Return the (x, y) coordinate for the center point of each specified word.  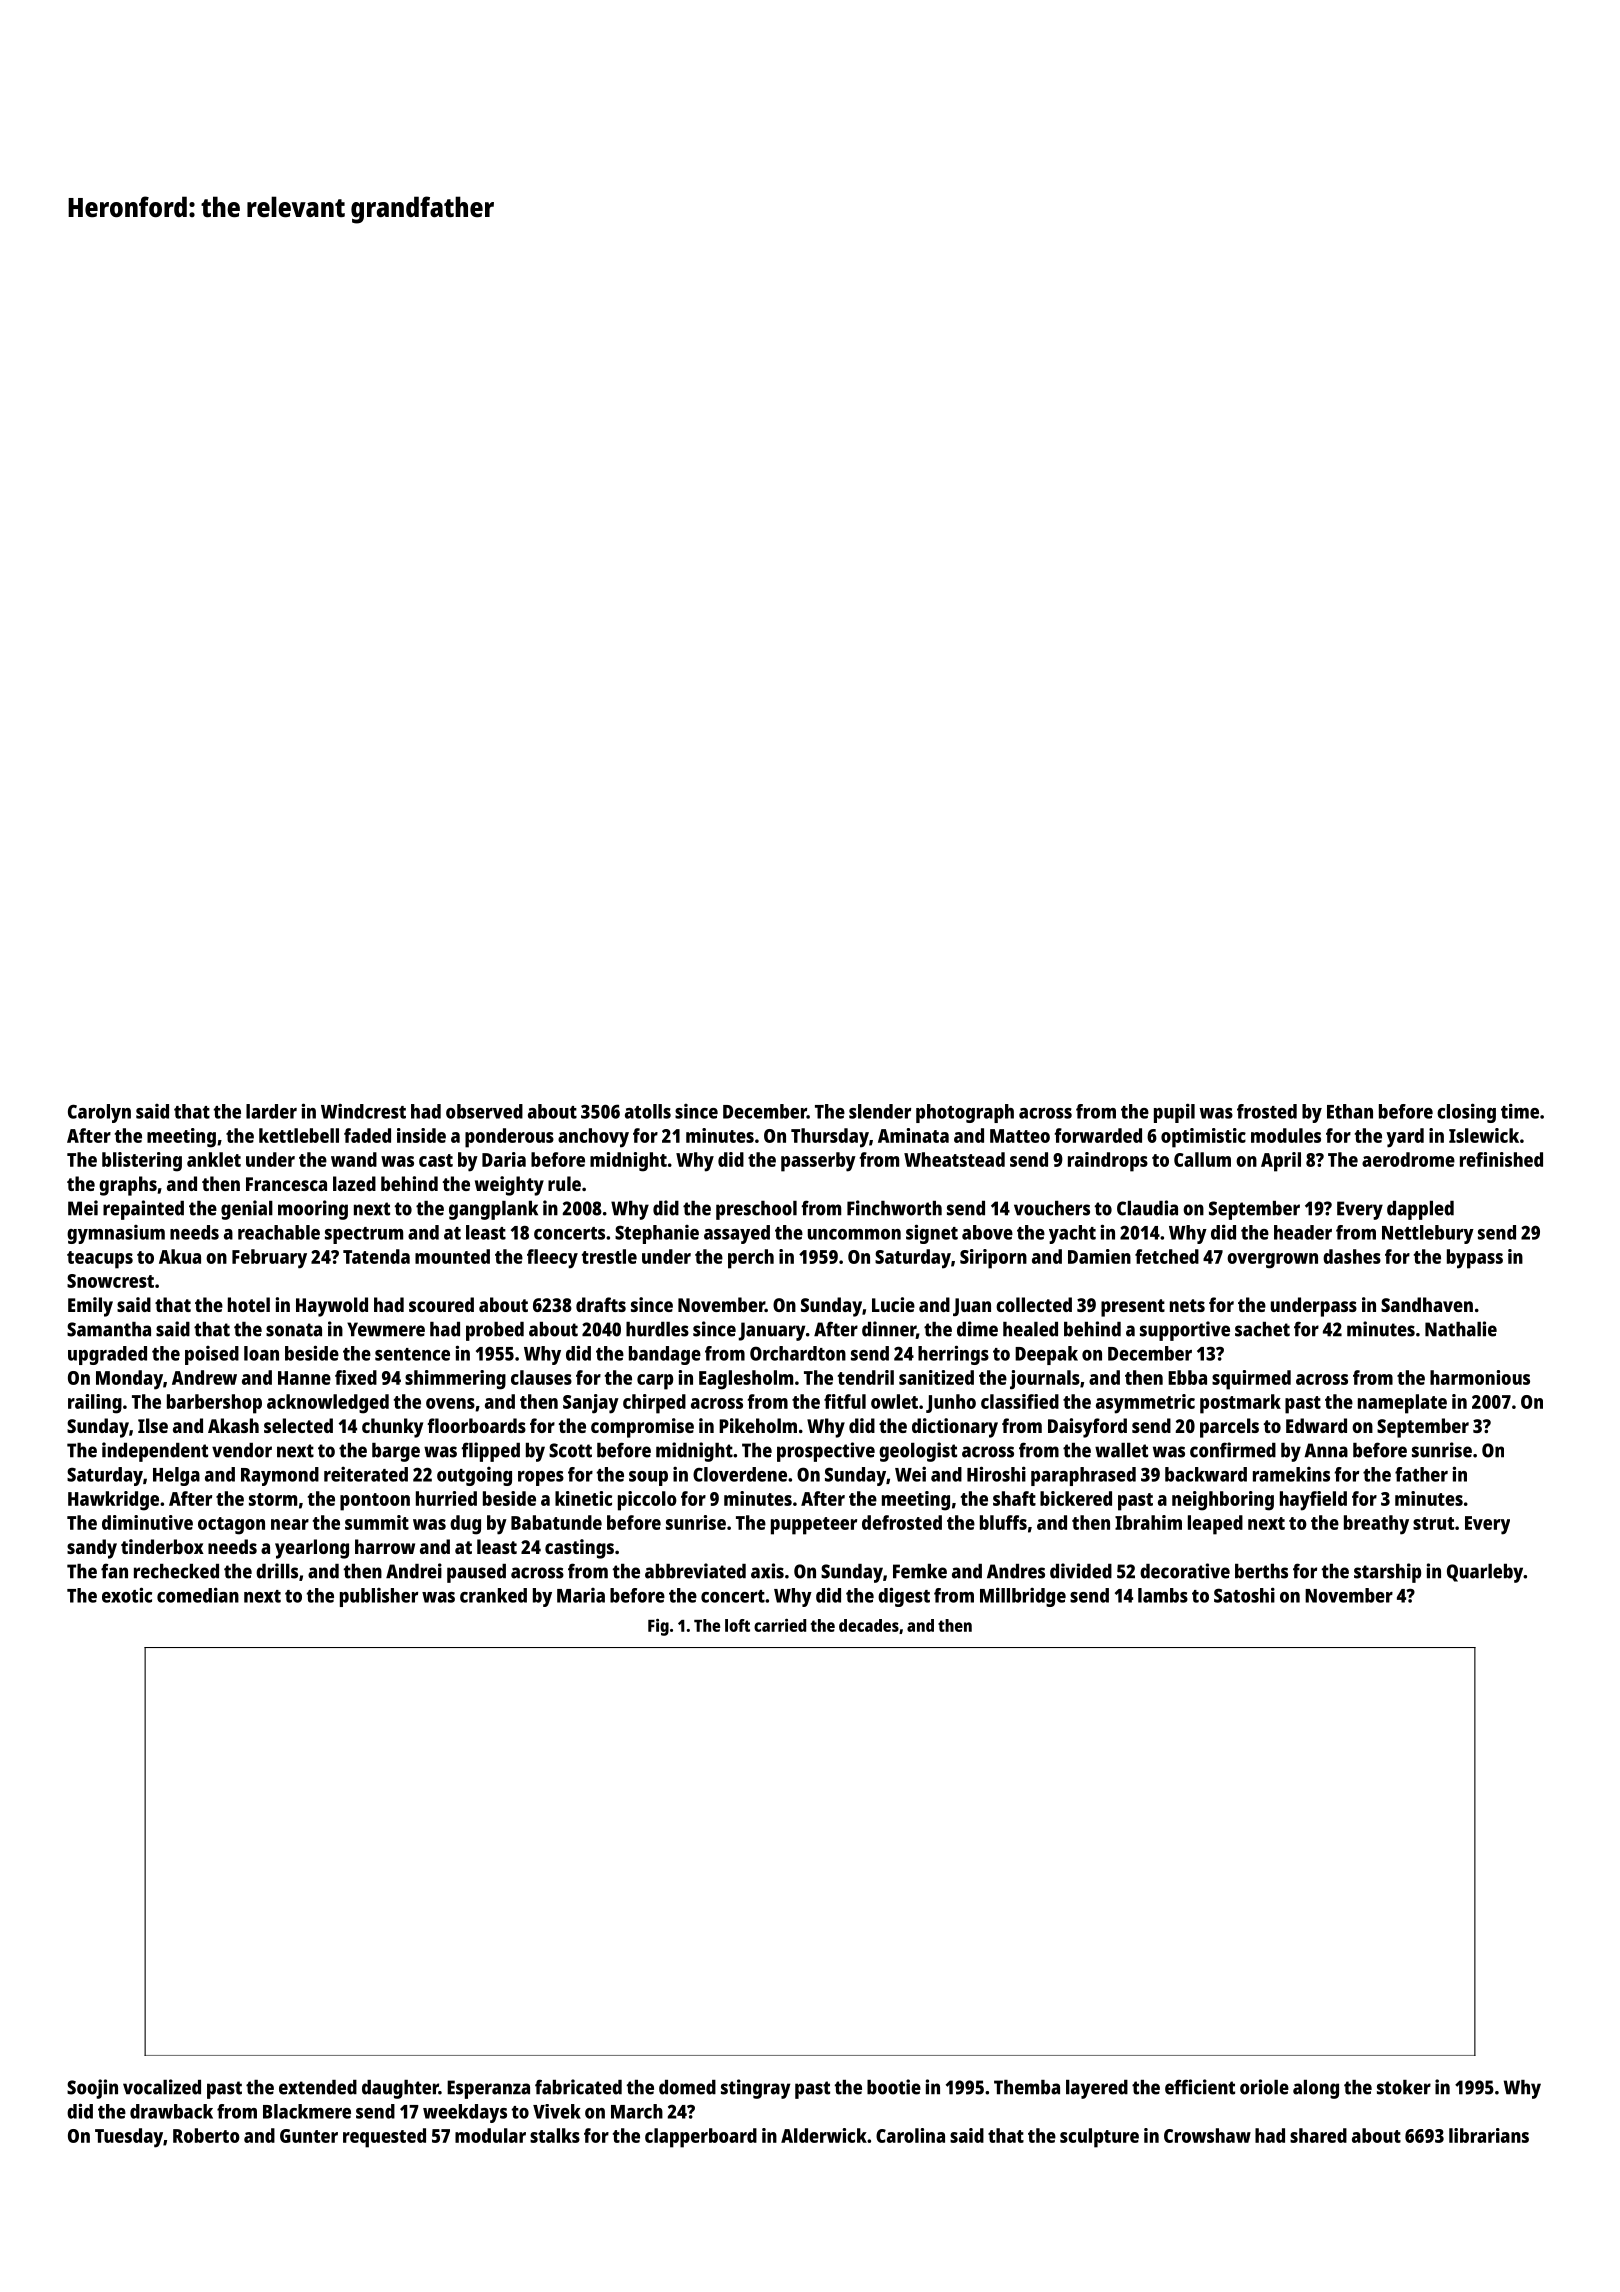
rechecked (176, 1571)
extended (318, 2087)
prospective (826, 1452)
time (1520, 1111)
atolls (648, 1111)
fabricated (578, 2087)
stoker (1404, 2087)
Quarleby (1485, 1573)
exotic (127, 1595)
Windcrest (363, 1111)
